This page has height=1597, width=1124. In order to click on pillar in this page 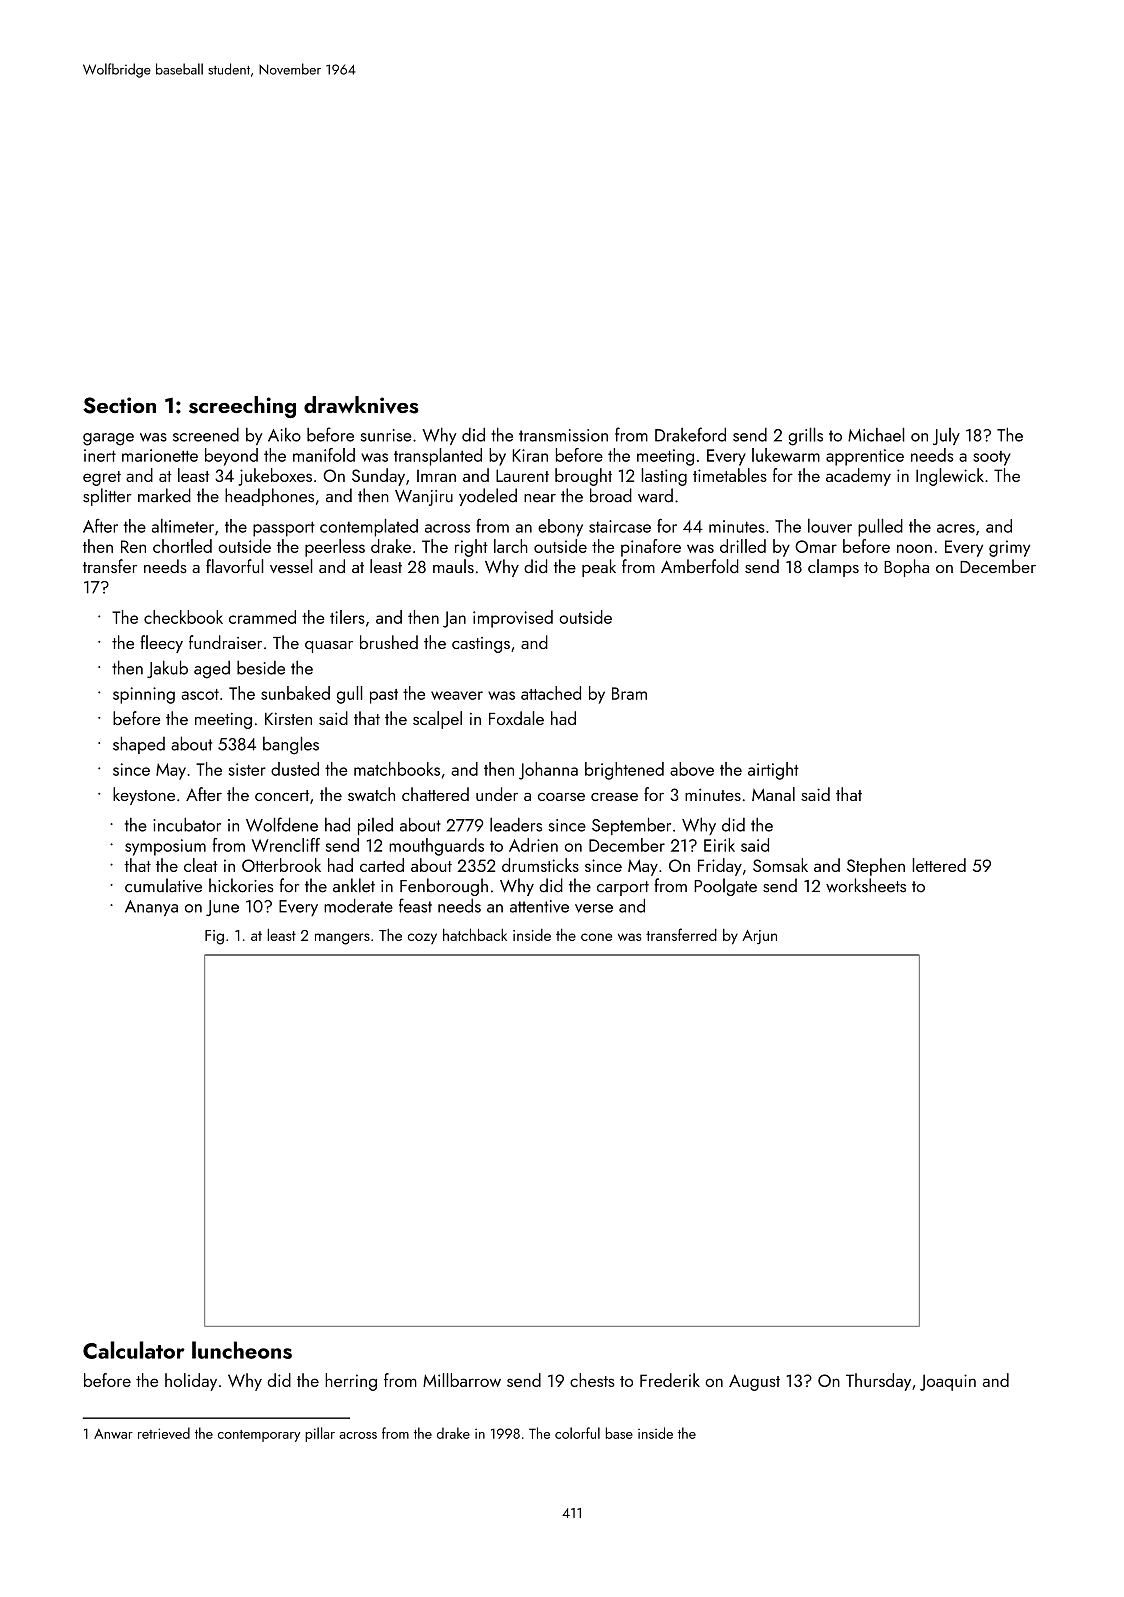, I will do `click(320, 1434)`.
